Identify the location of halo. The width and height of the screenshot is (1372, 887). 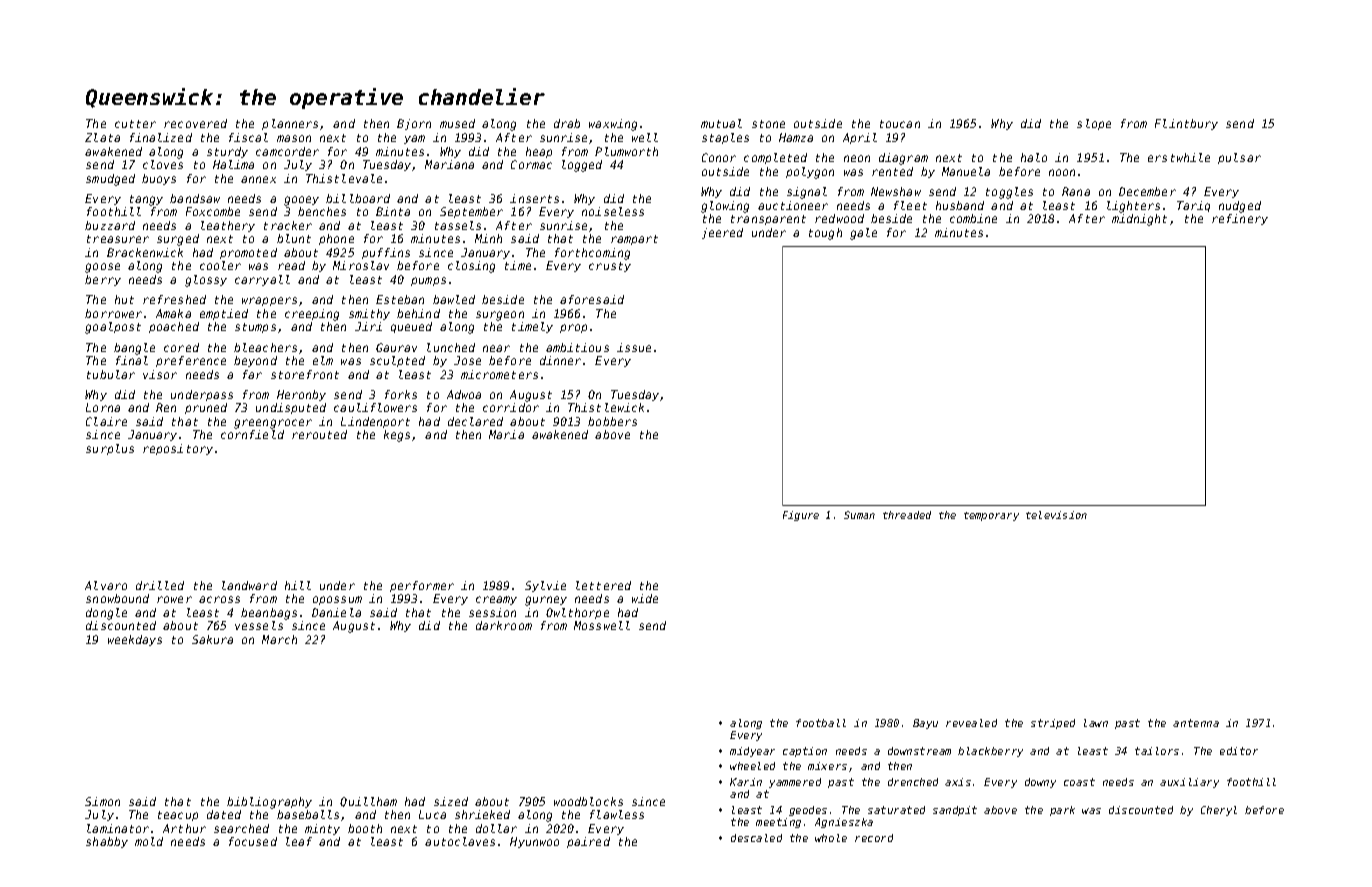
(1034, 157).
